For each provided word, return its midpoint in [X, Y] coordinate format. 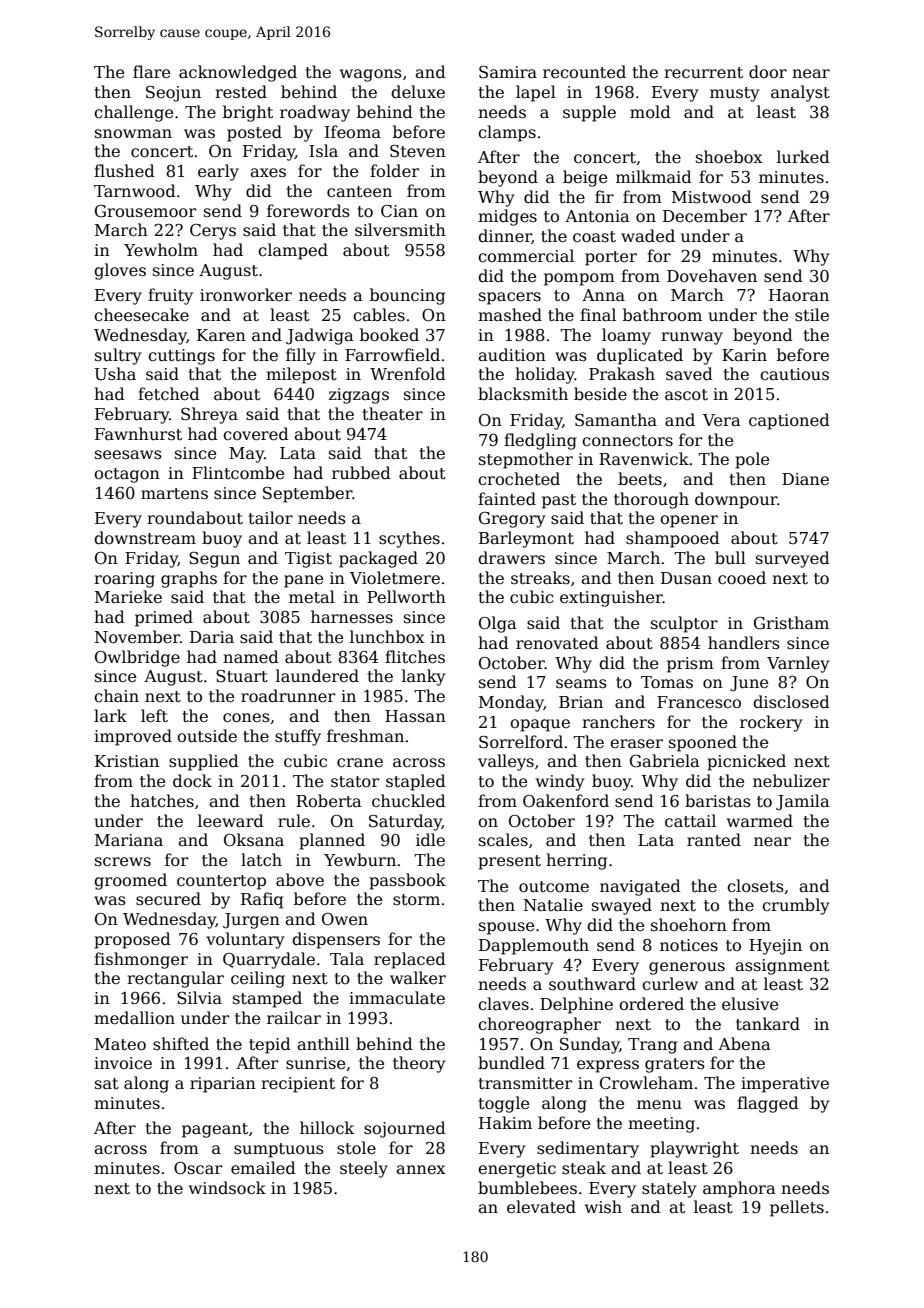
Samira [508, 72]
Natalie [553, 905]
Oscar [198, 1168]
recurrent [703, 73]
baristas [718, 801]
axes [268, 173]
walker [418, 978]
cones [246, 718]
